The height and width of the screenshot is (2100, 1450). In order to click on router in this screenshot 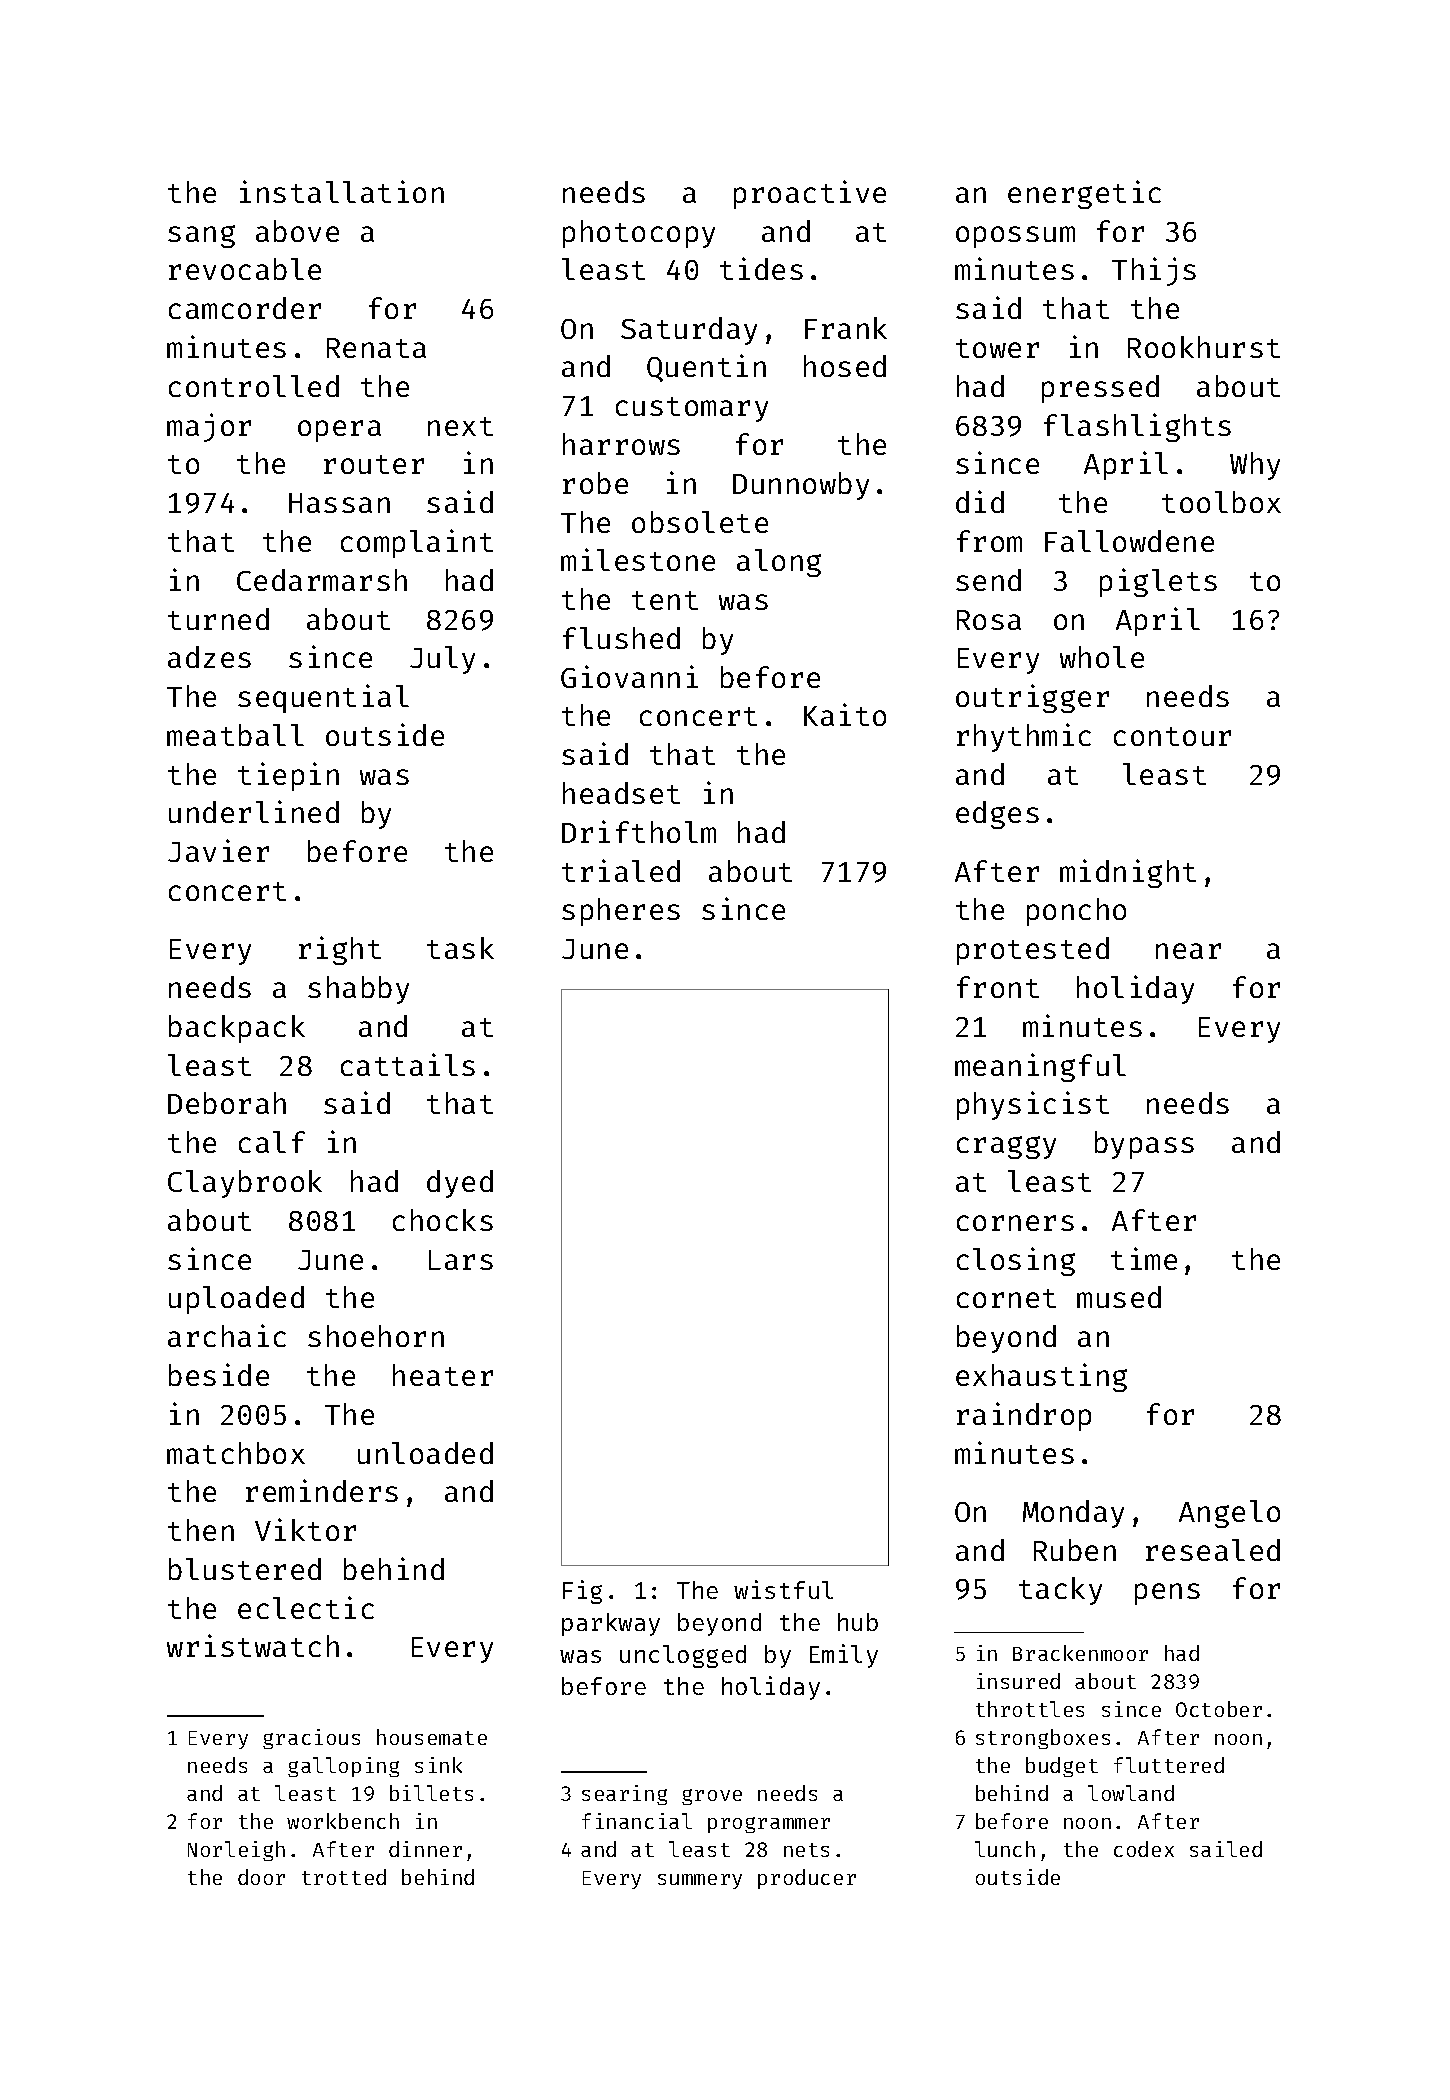, I will do `click(374, 464)`.
